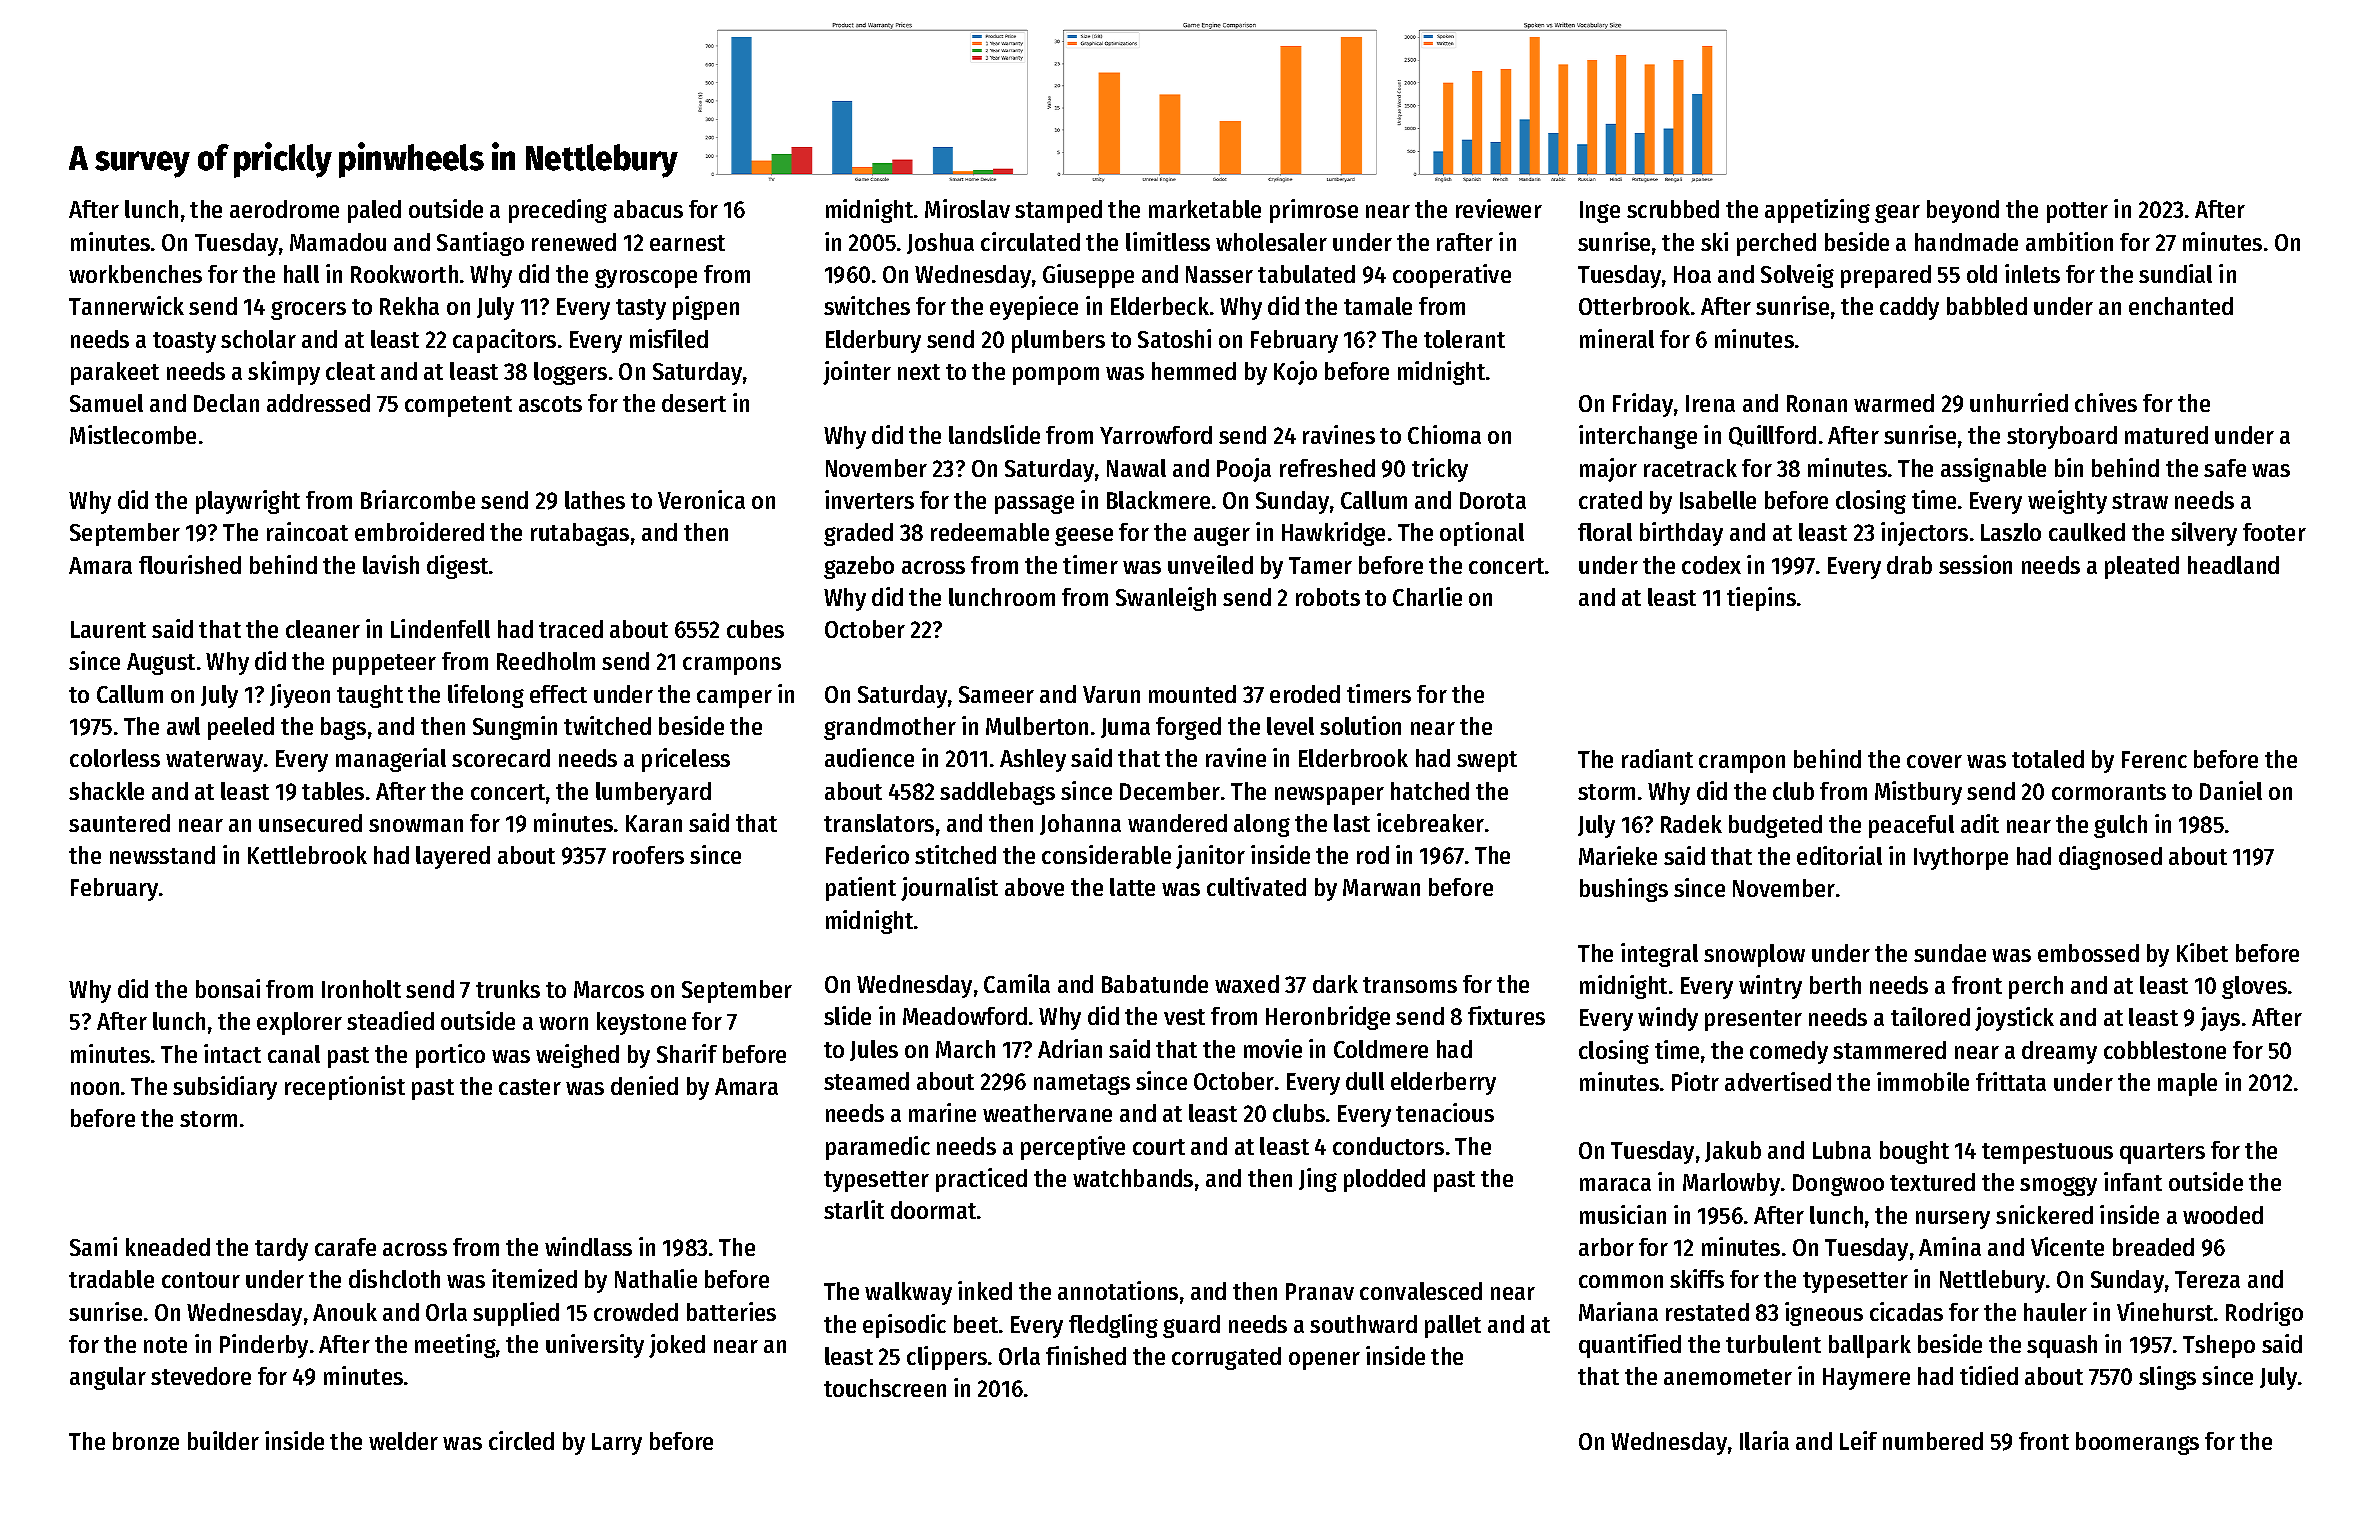 The width and height of the screenshot is (2377, 1538). I want to click on aerodrome, so click(284, 209).
